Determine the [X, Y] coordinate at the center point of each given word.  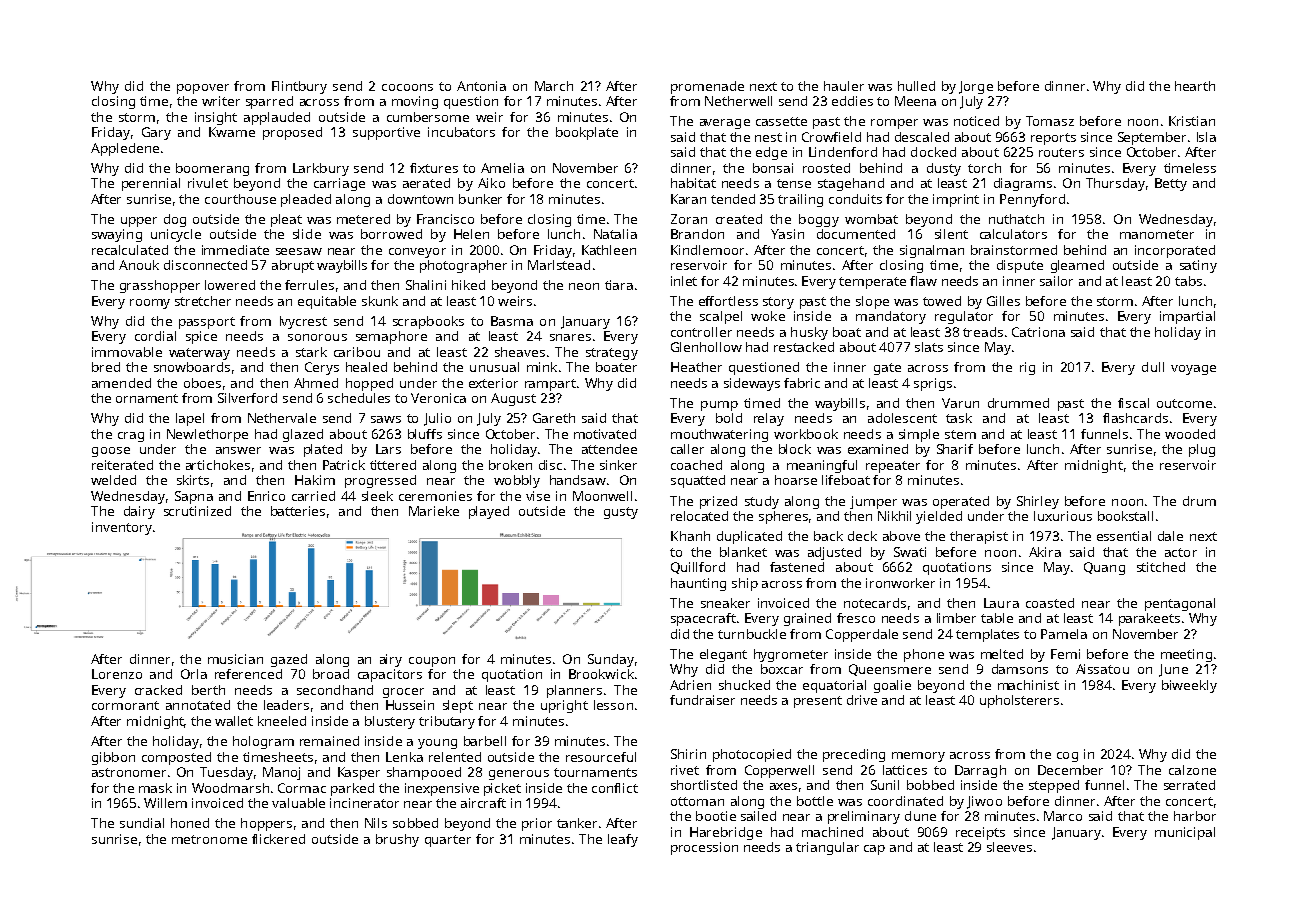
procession [704, 848]
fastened [797, 567]
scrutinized [197, 511]
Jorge [976, 87]
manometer [1157, 234]
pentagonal [1180, 604]
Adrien [690, 685]
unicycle [176, 235]
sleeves [1009, 847]
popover [203, 89]
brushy [397, 840]
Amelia [502, 168]
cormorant [125, 705]
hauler [844, 86]
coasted [1050, 603]
